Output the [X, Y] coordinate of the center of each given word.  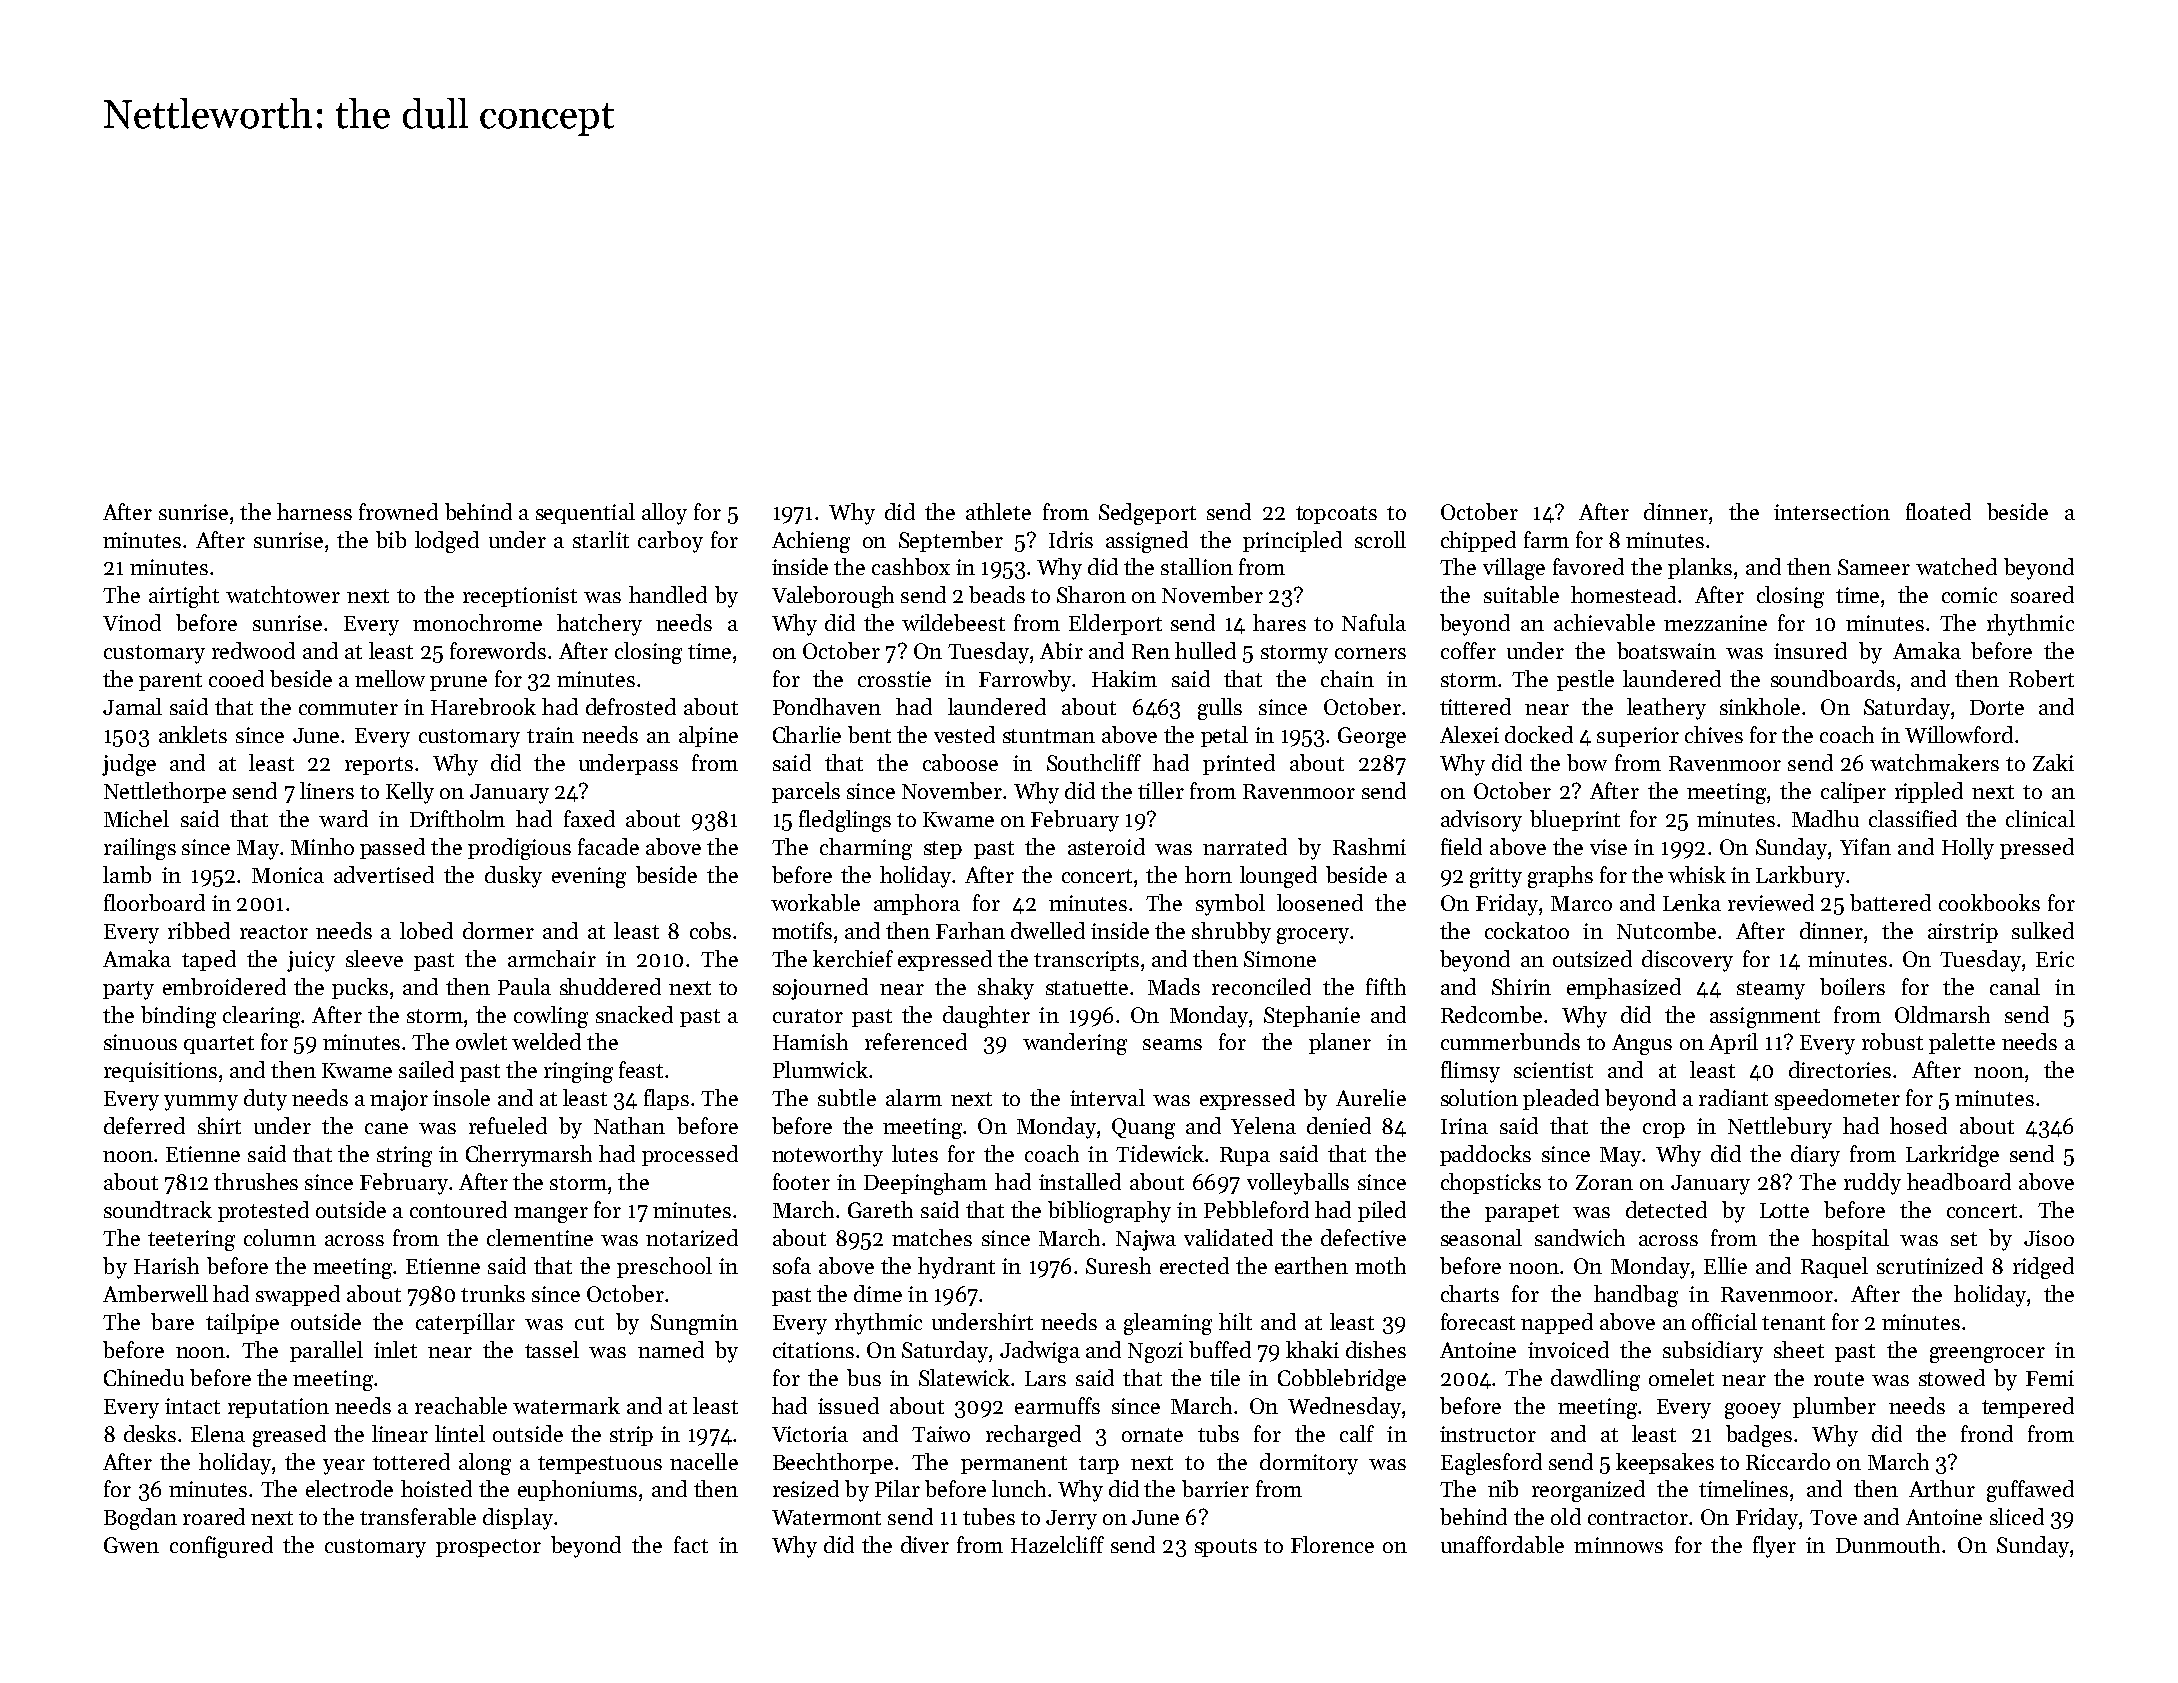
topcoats [1336, 515]
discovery [1687, 961]
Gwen [131, 1545]
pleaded [1561, 1099]
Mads [1174, 986]
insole [461, 1097]
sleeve [374, 958]
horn [1208, 874]
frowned [398, 511]
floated [1938, 511]
